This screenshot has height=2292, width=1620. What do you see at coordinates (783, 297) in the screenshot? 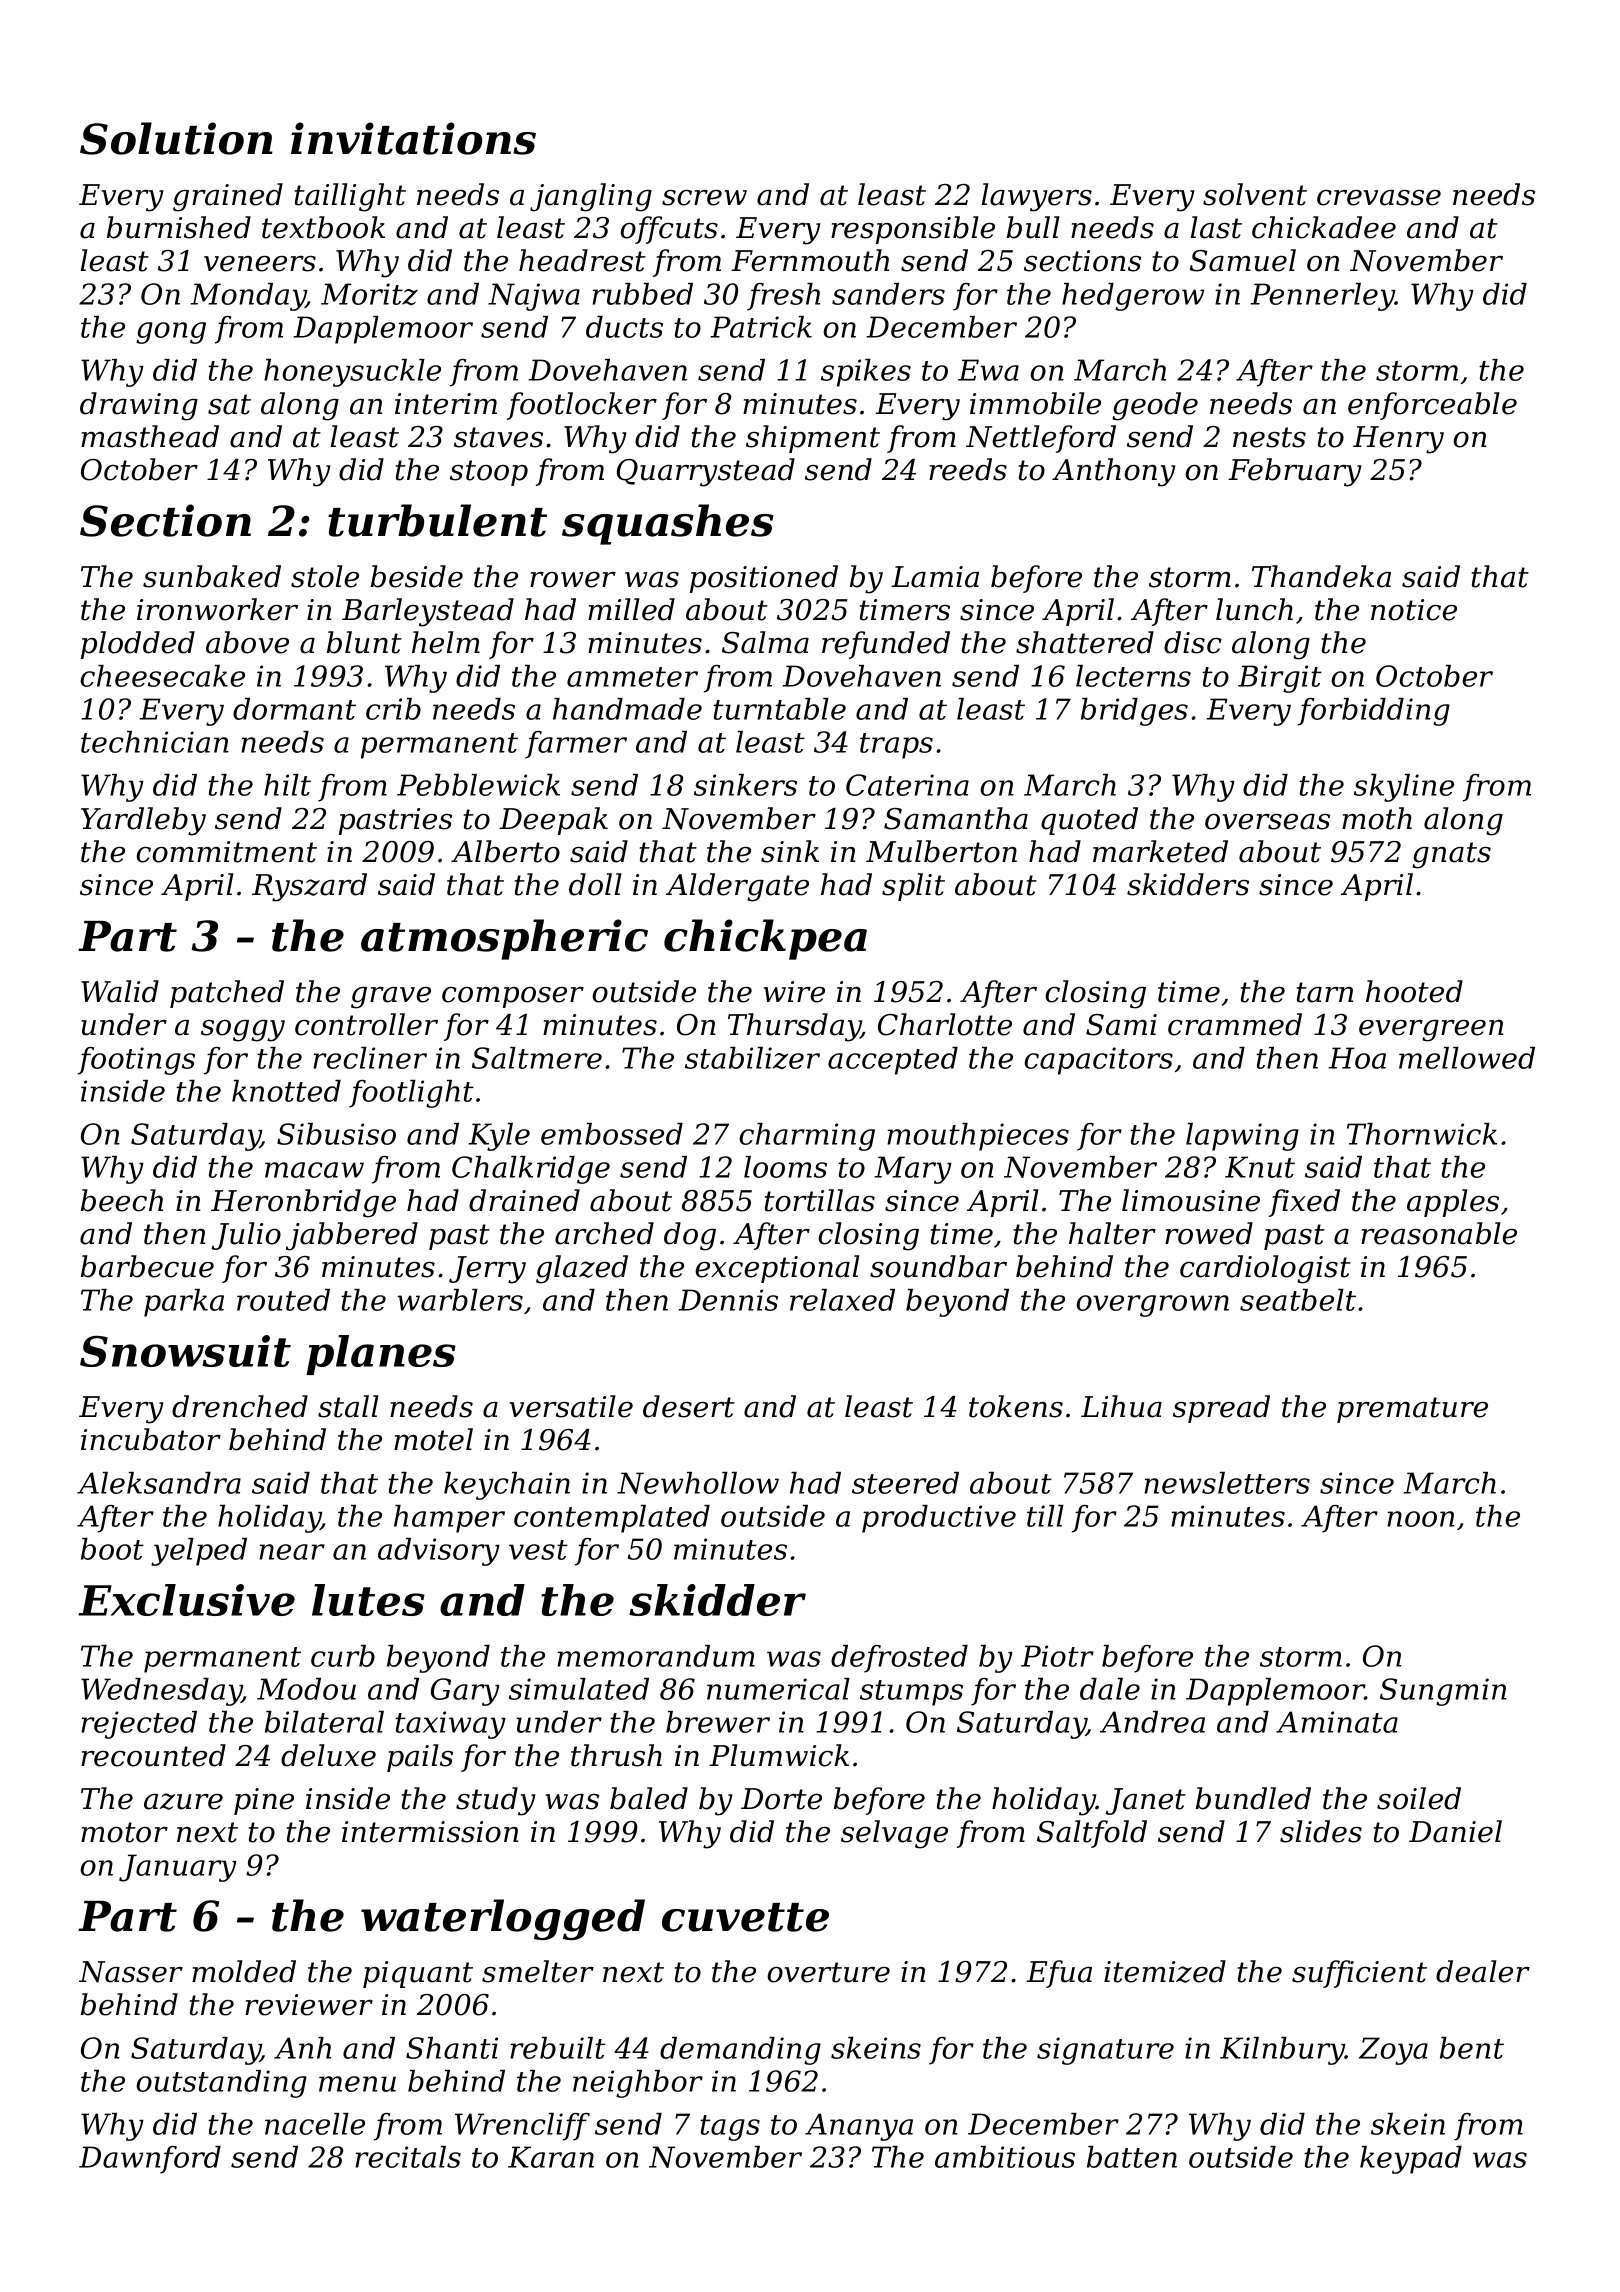
I see `fresh` at bounding box center [783, 297].
